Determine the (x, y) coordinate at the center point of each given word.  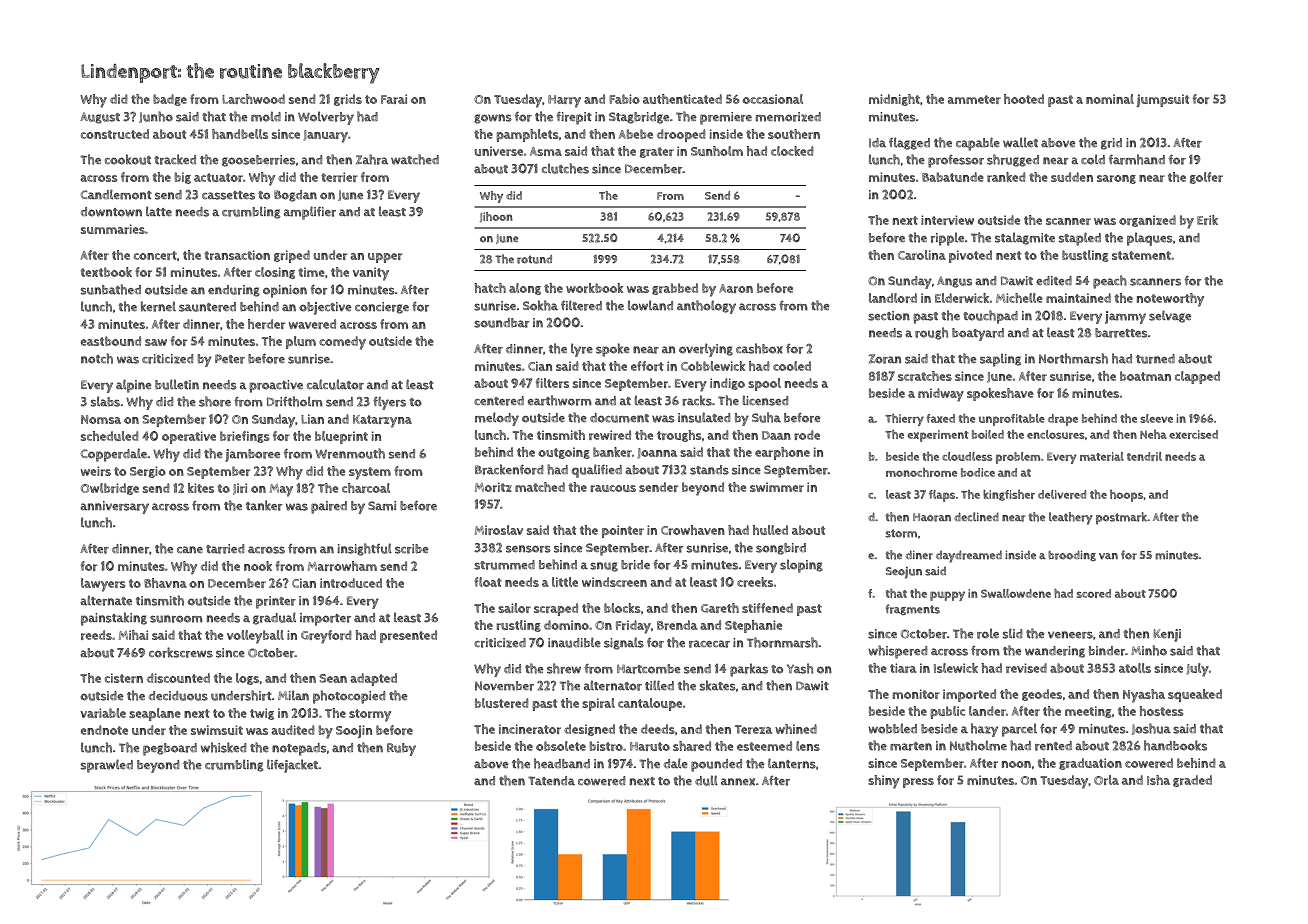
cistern (124, 678)
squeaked (1195, 695)
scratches (925, 376)
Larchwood (253, 99)
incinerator (530, 729)
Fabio (624, 99)
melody (497, 419)
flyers (389, 403)
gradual (274, 618)
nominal (1110, 99)
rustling (518, 626)
